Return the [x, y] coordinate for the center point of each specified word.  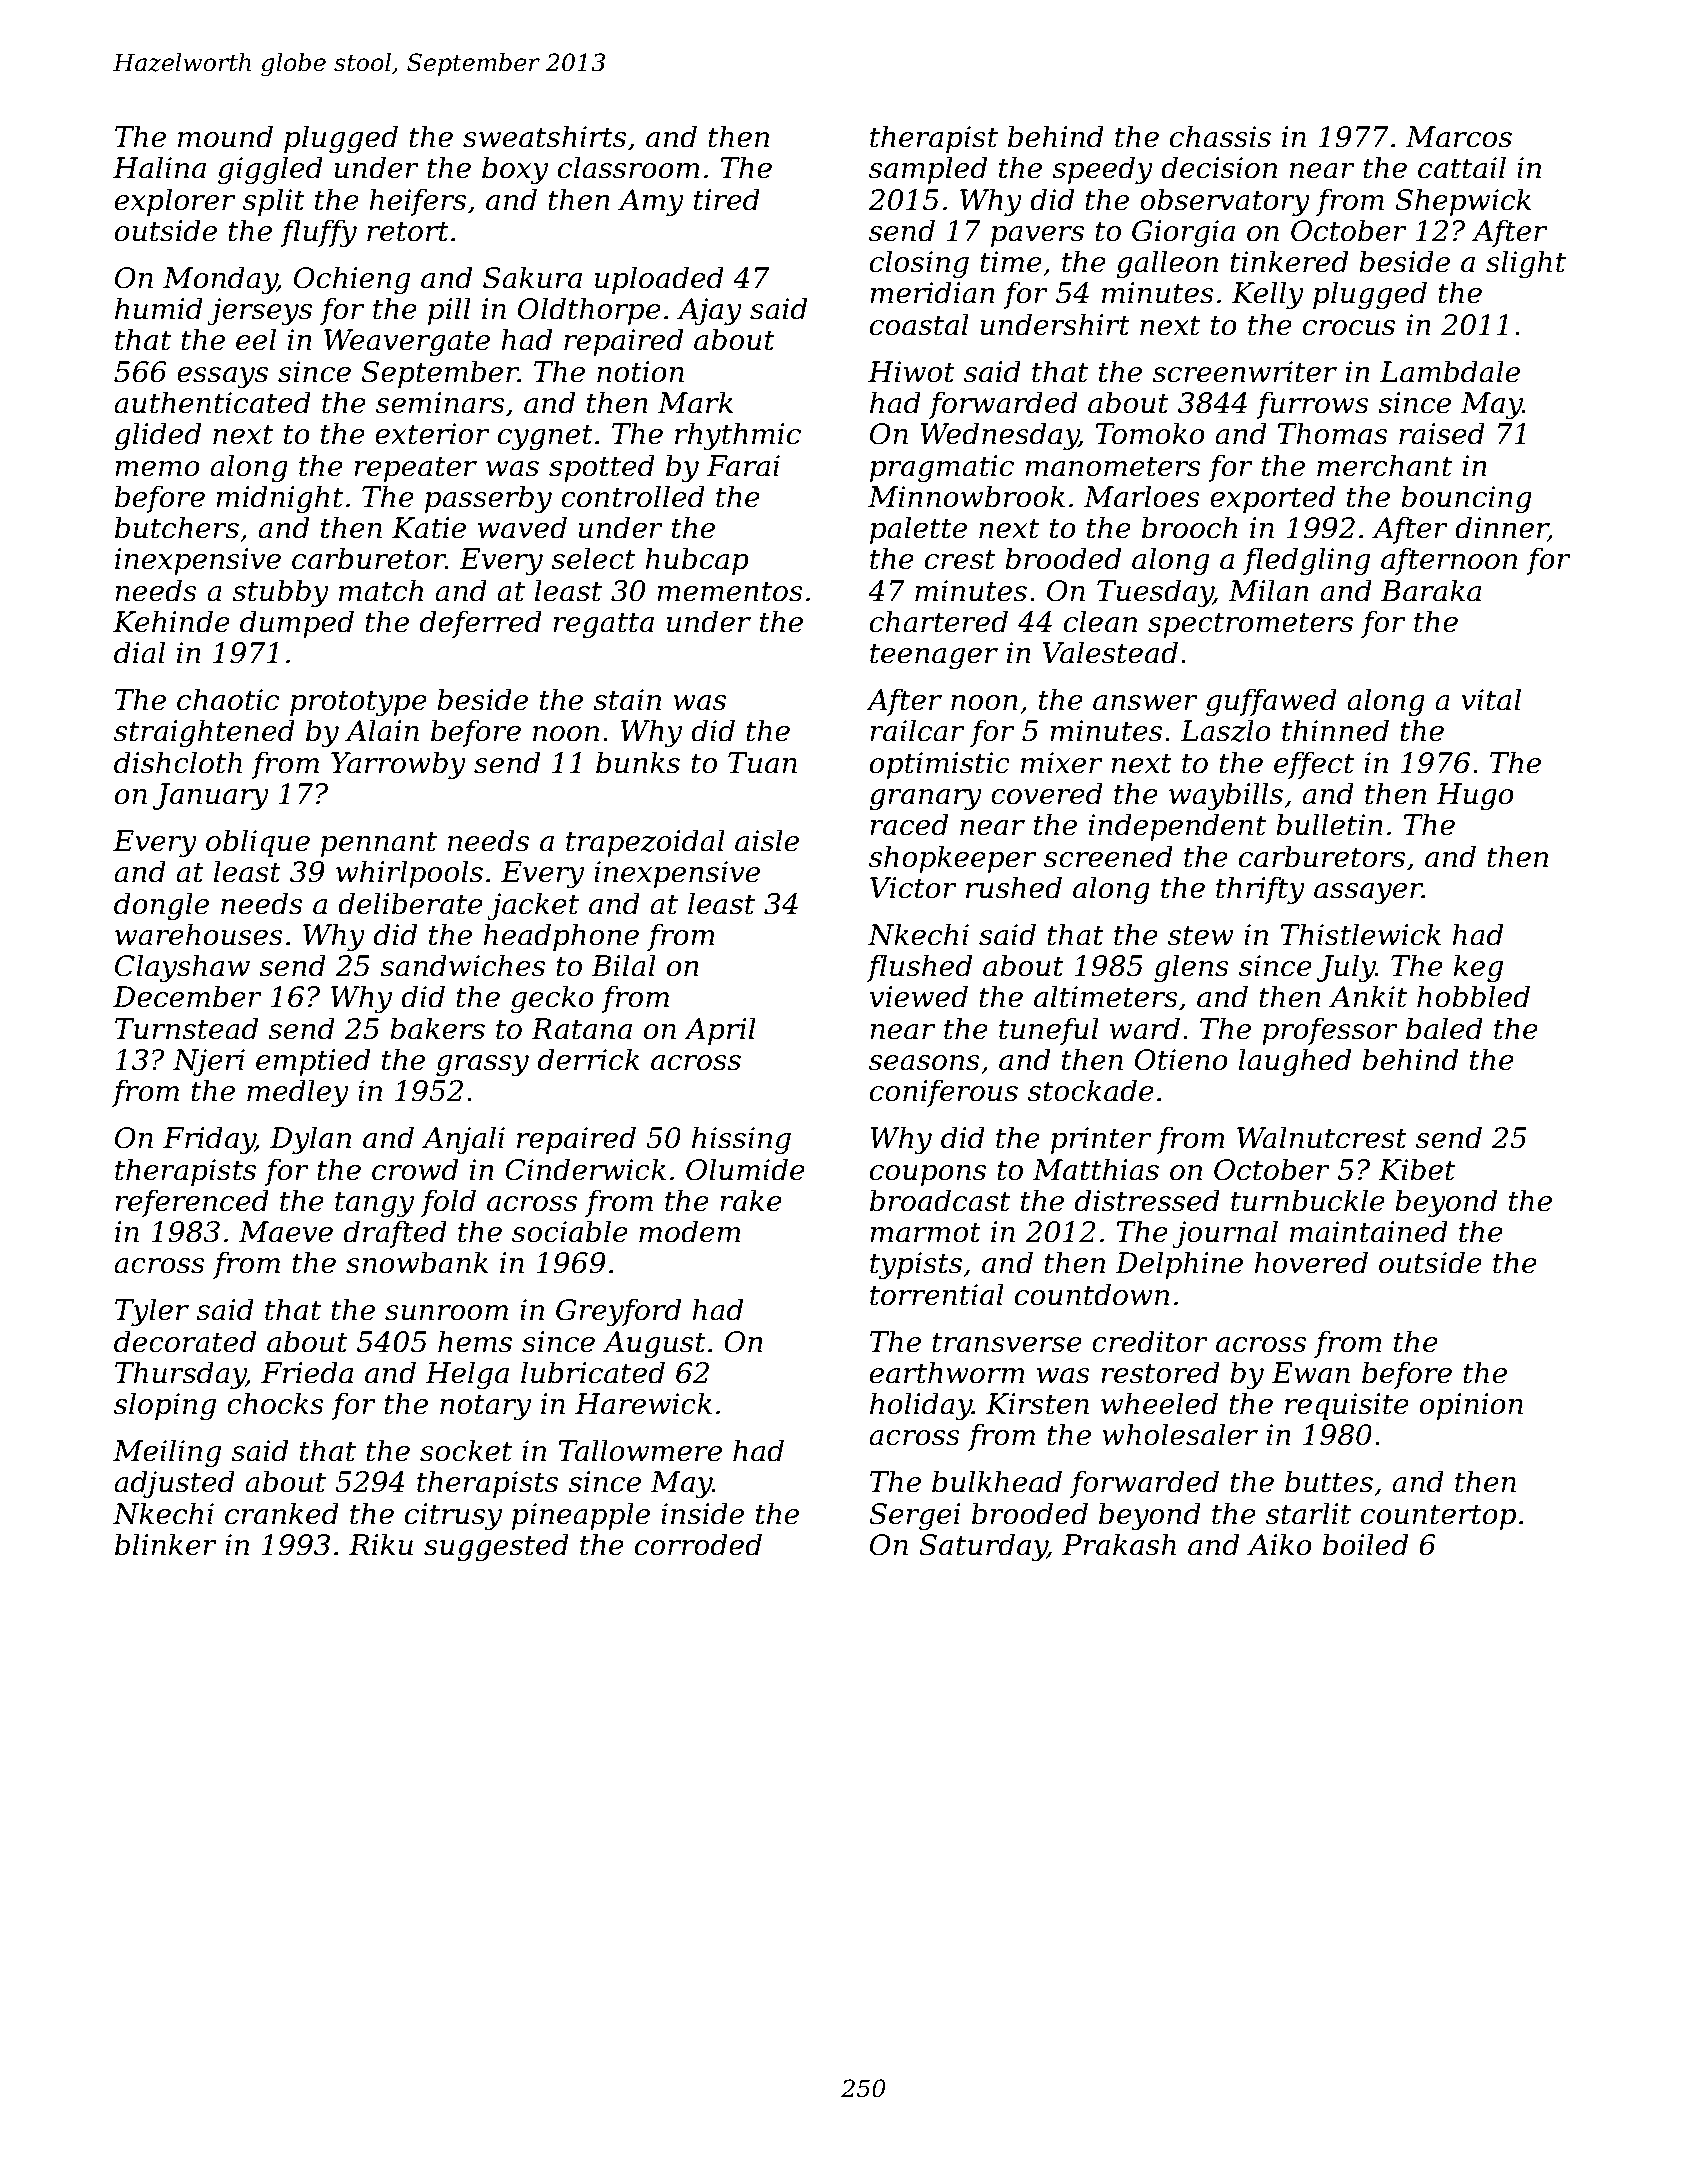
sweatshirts [544, 136]
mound [225, 136]
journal [1225, 1234]
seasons [924, 1063]
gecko [552, 999]
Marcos [1459, 137]
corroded [698, 1544]
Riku [381, 1544]
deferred [481, 624]
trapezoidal [645, 843]
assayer [1368, 894]
